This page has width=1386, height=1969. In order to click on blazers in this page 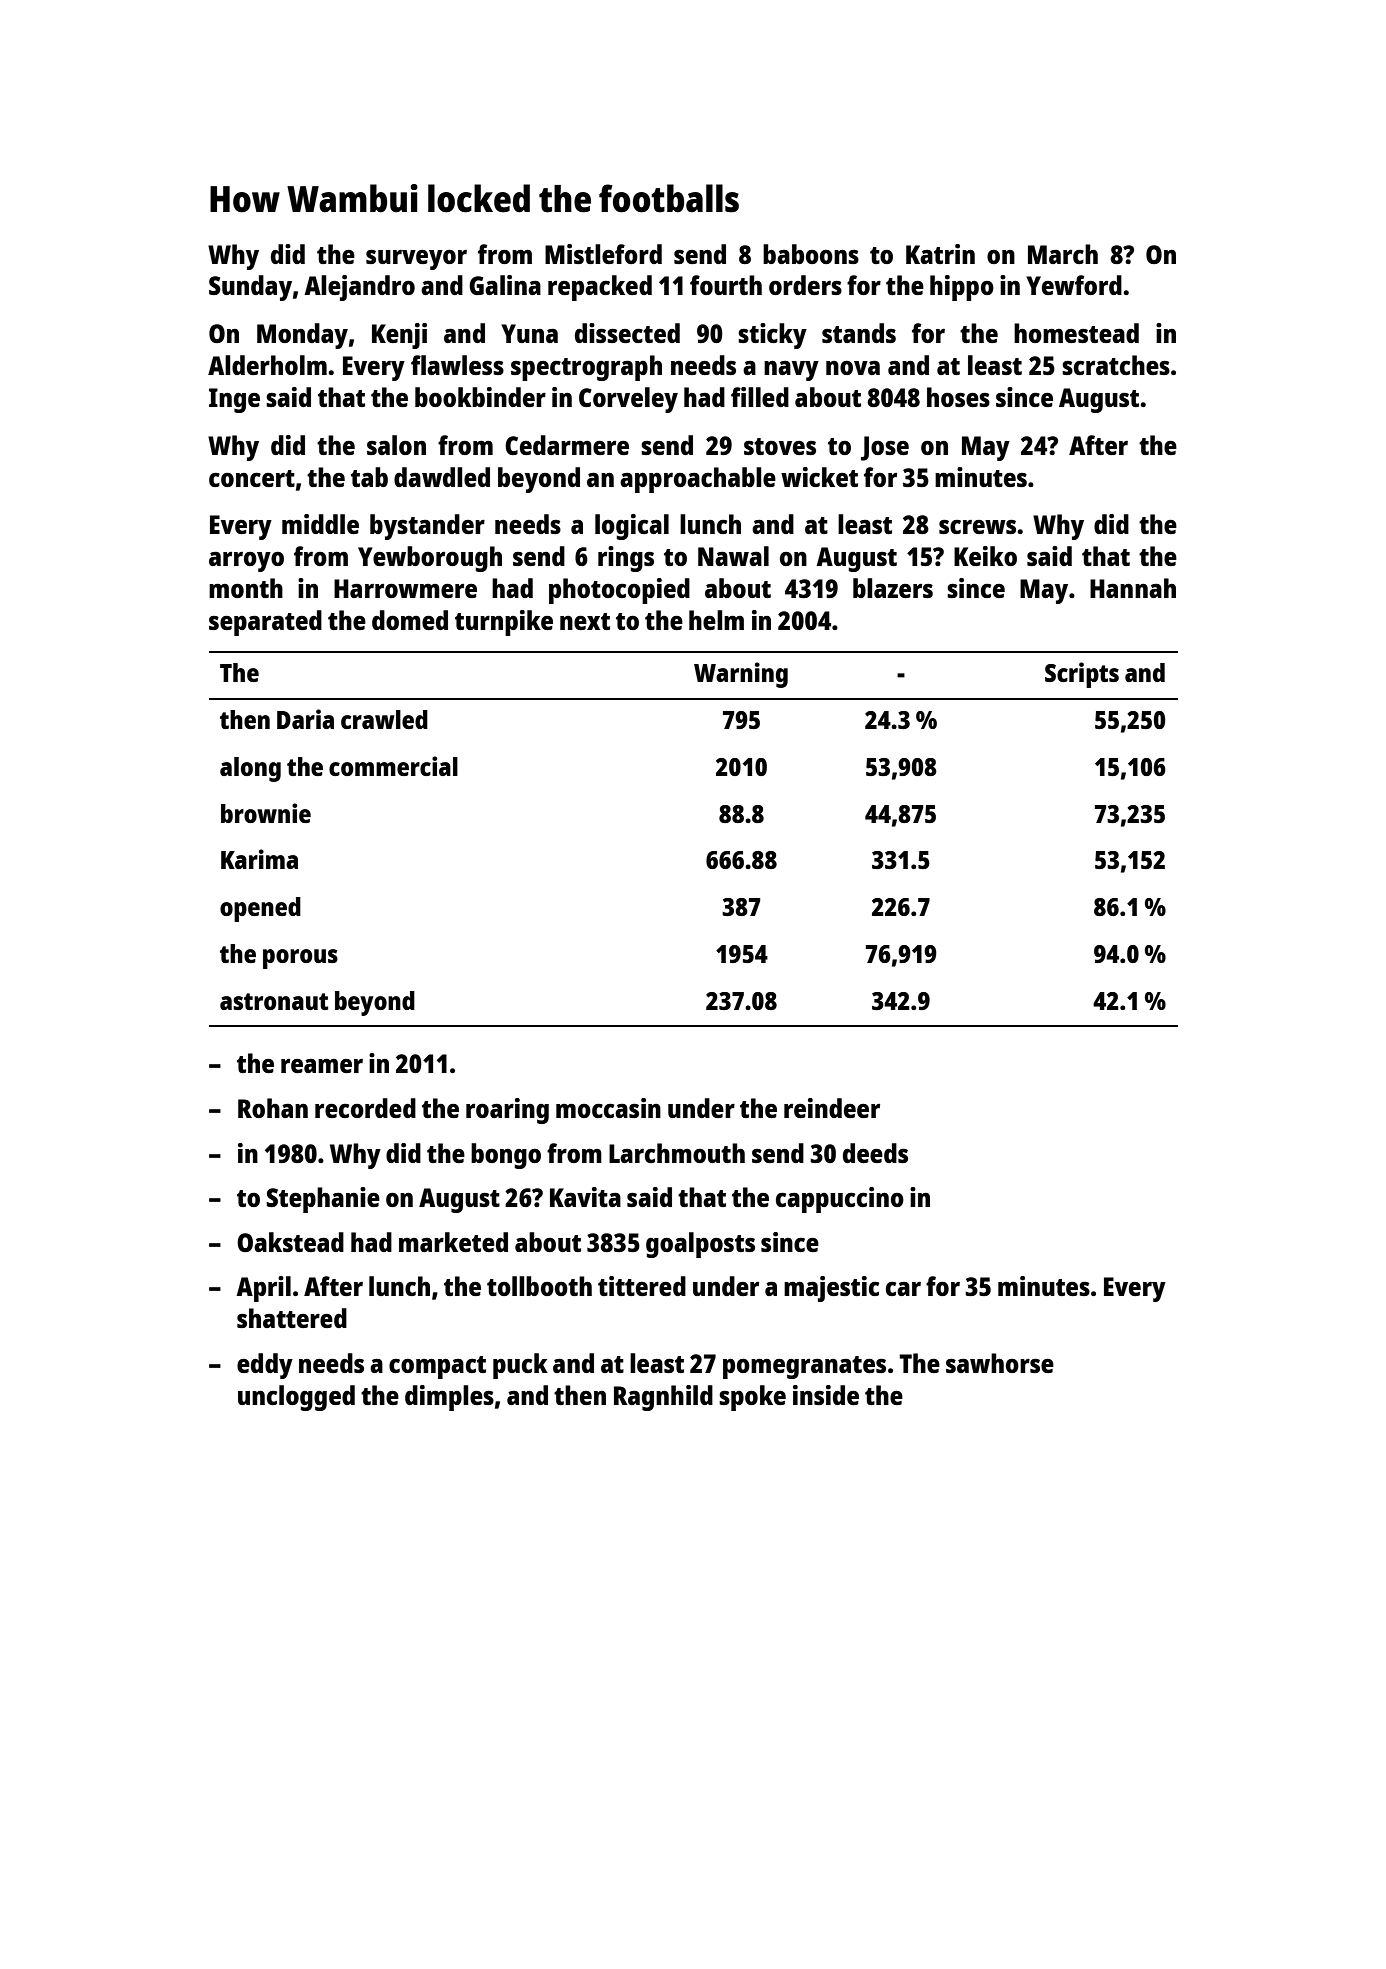, I will do `click(893, 588)`.
